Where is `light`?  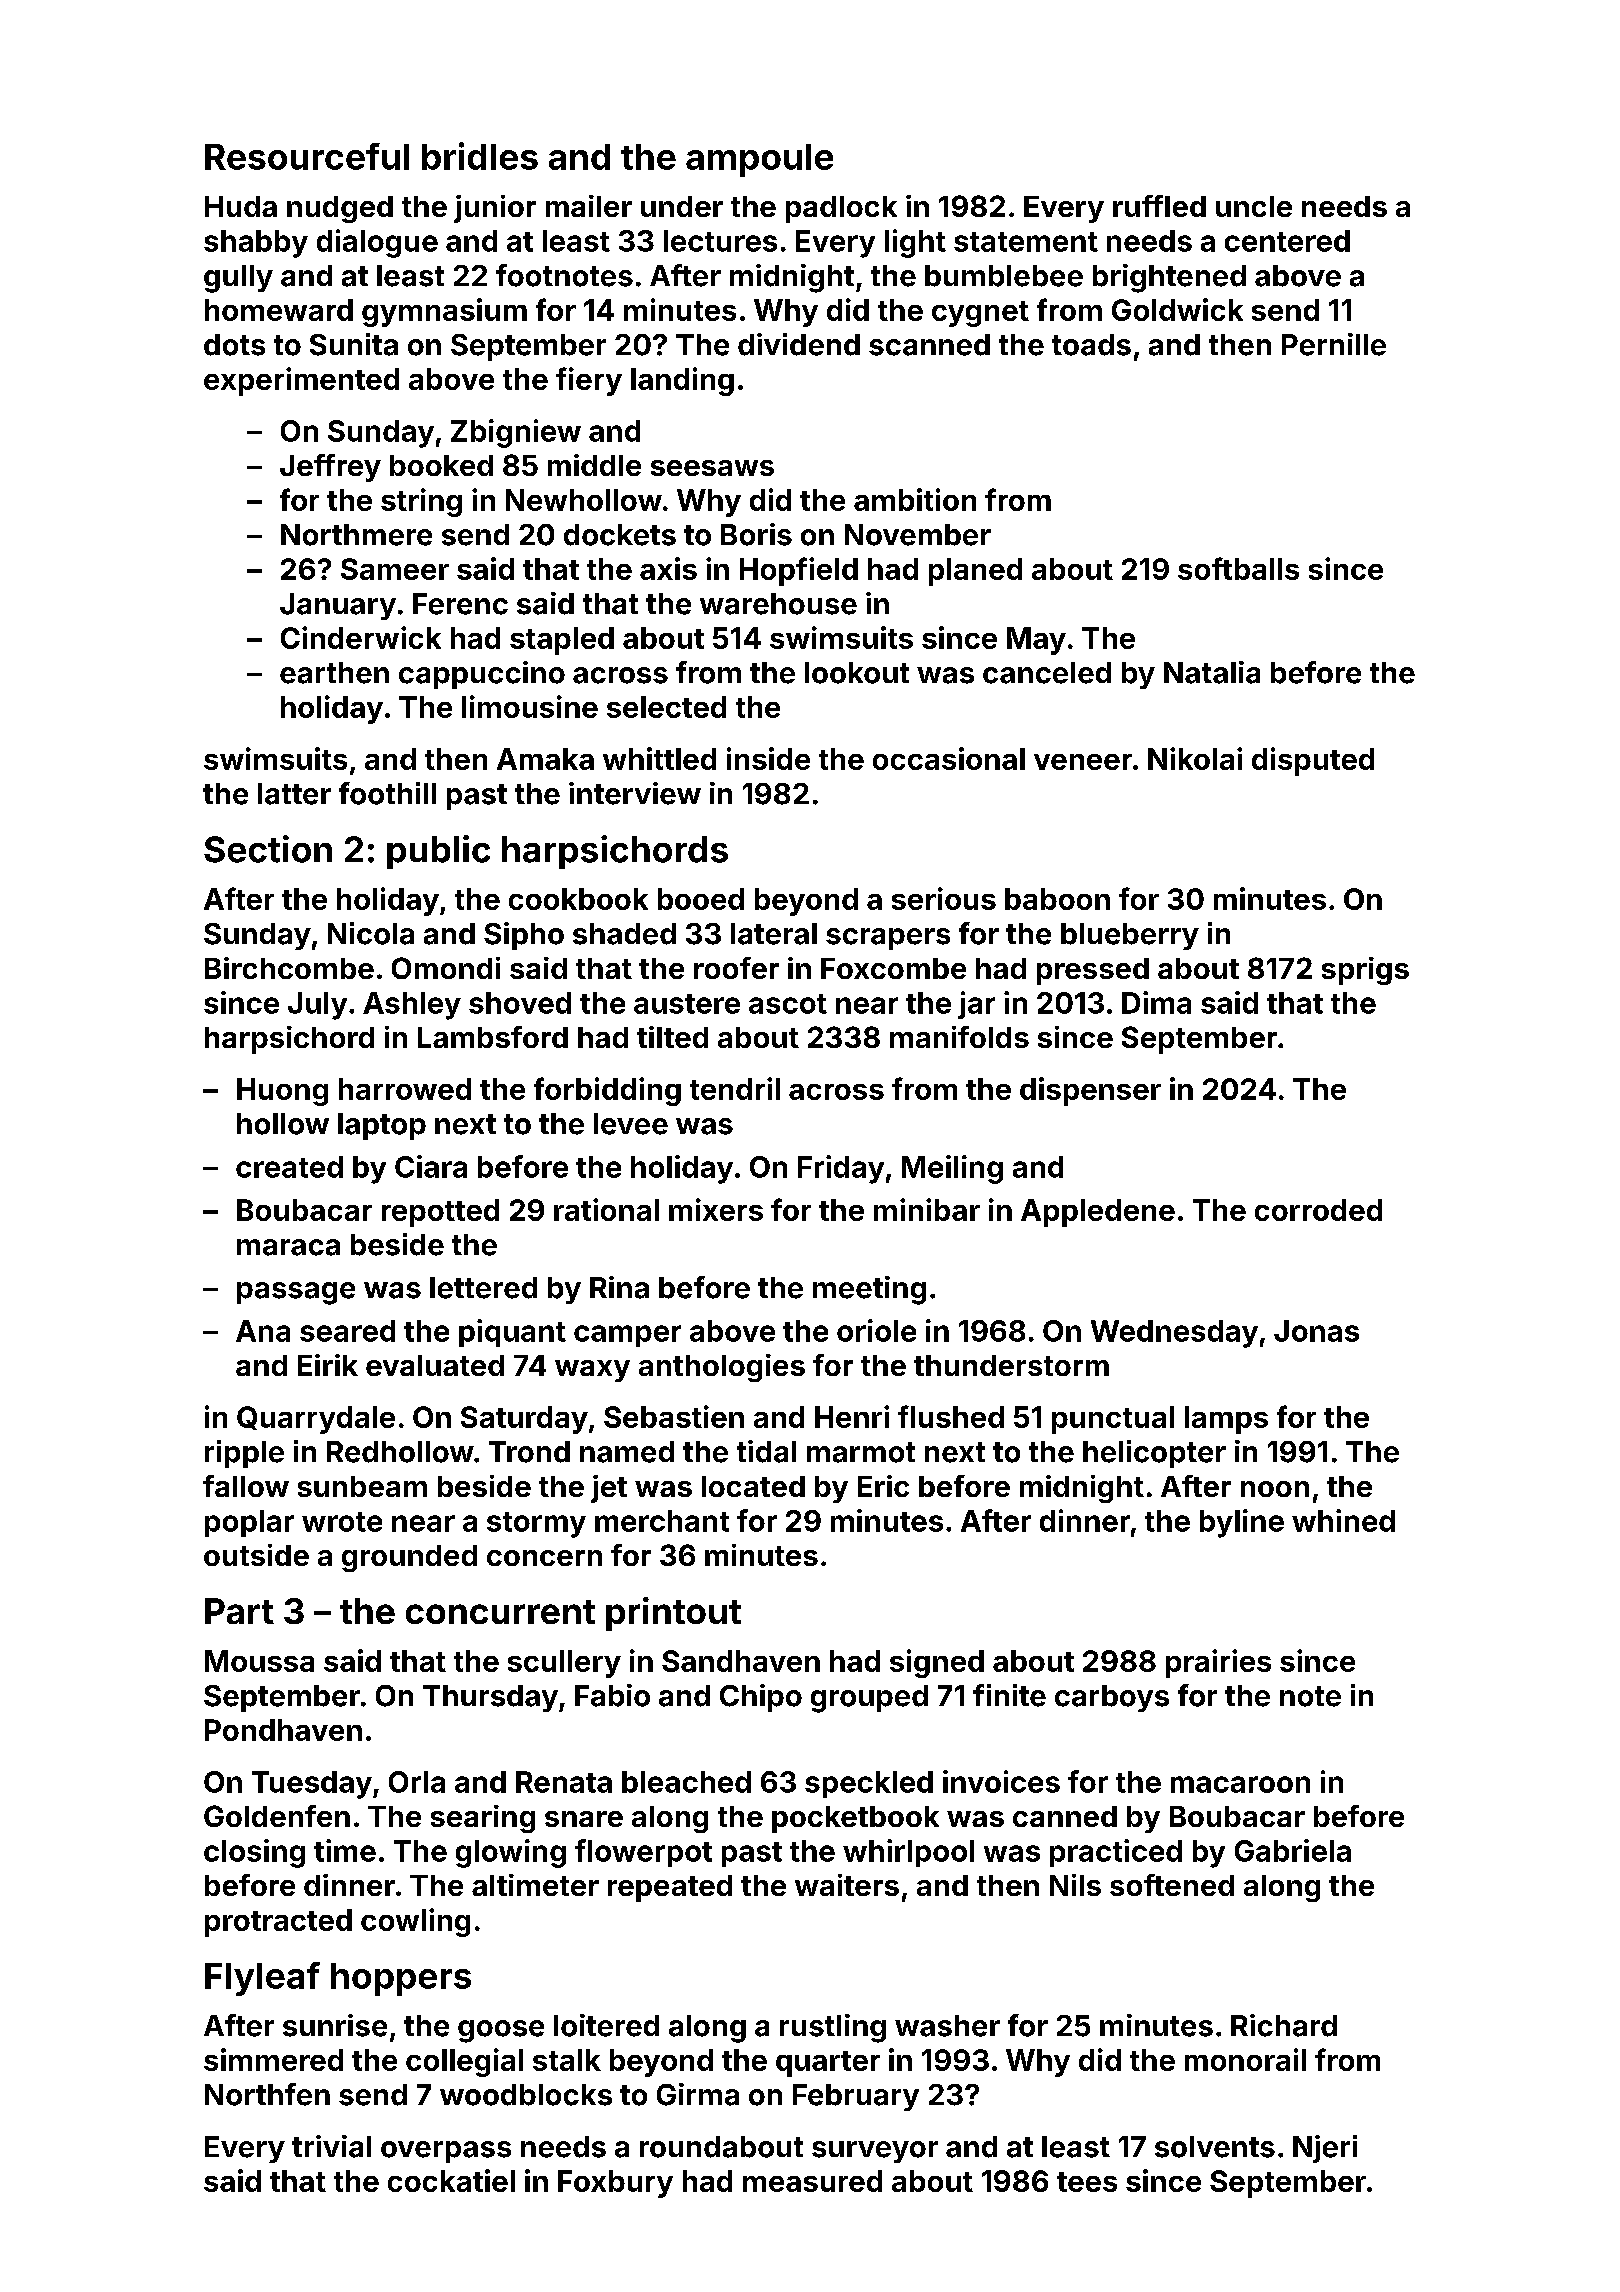
light is located at coordinates (915, 243).
